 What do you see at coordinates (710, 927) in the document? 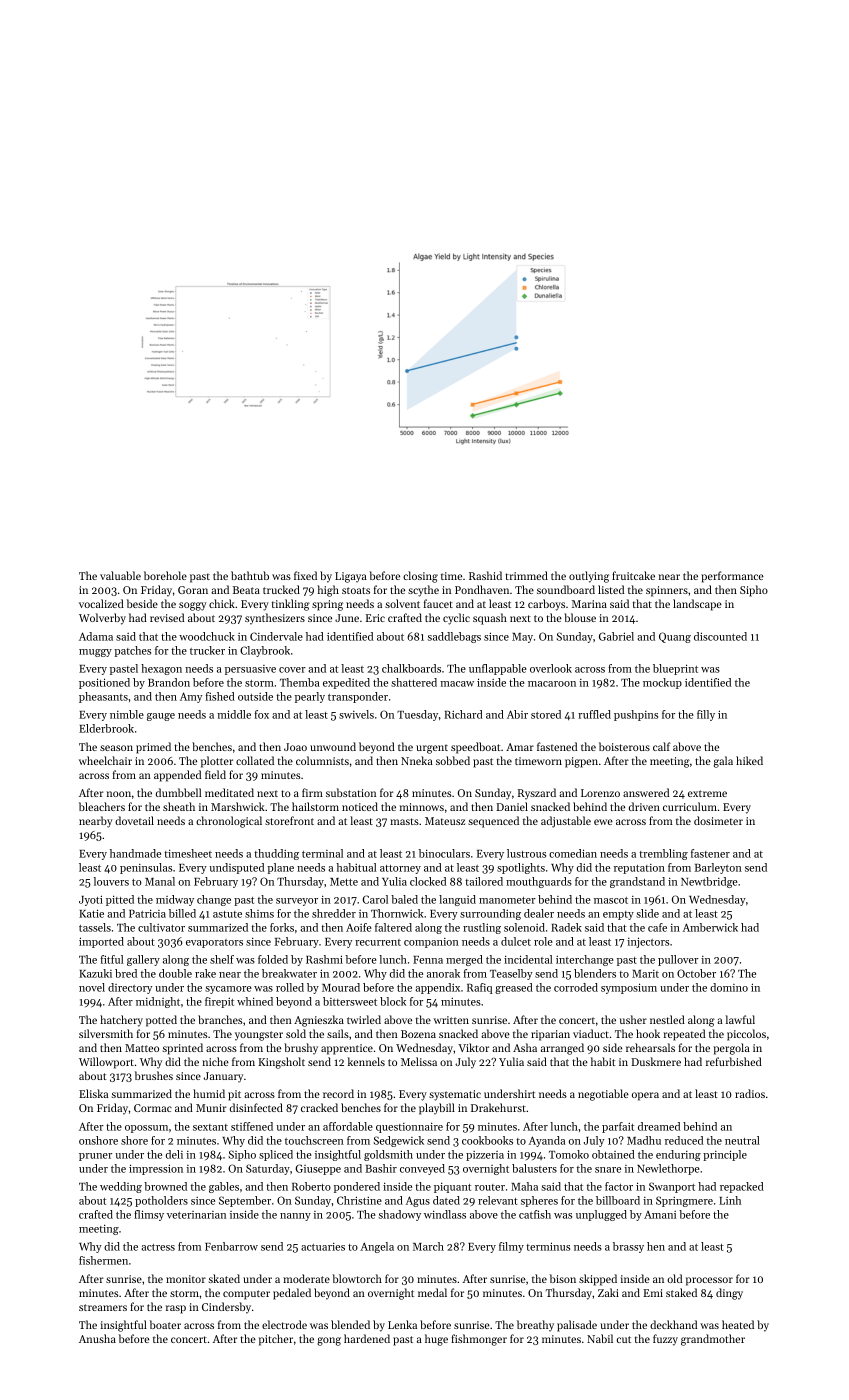
I see `Amberwick` at bounding box center [710, 927].
